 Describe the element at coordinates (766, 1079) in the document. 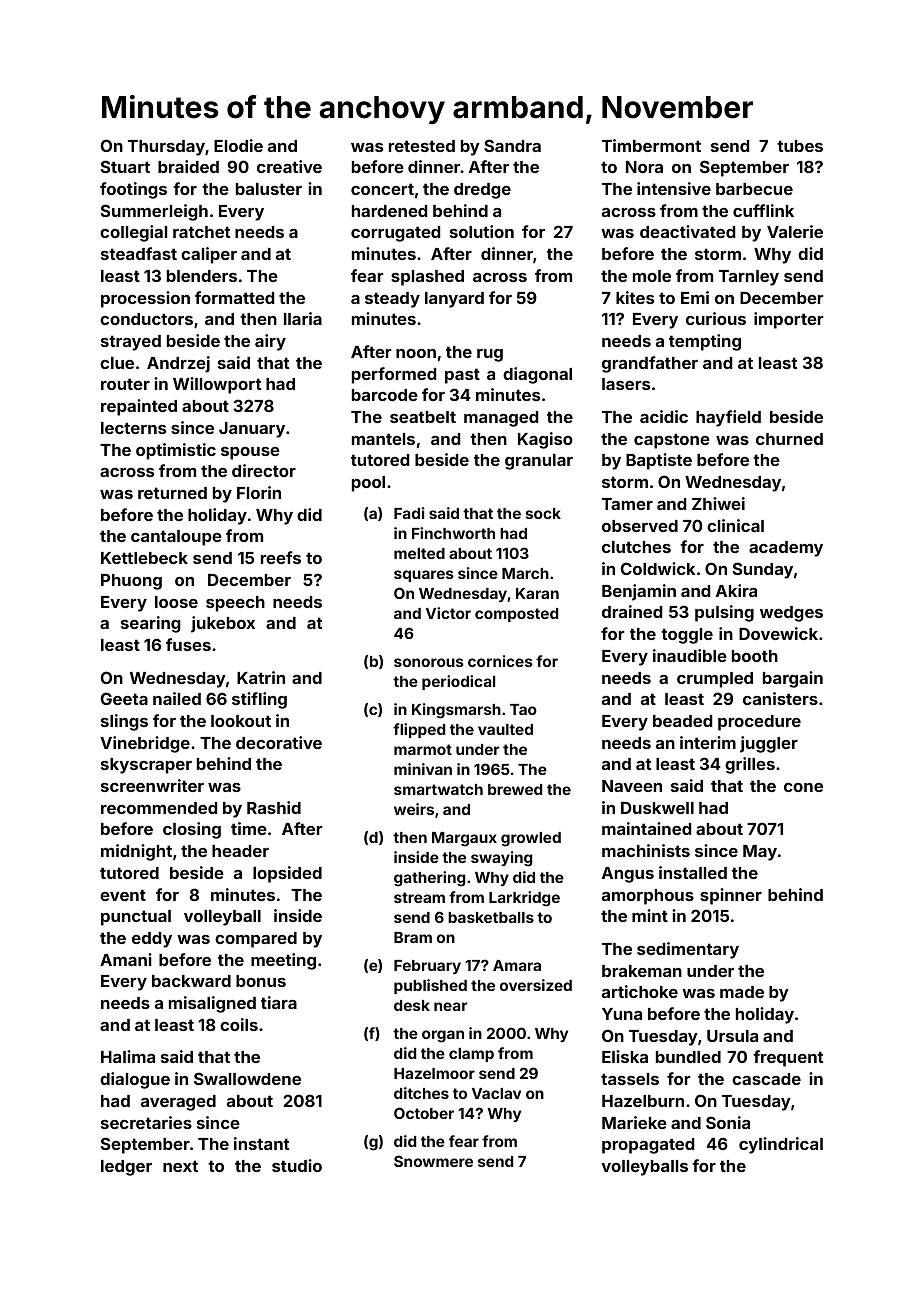

I see `cascade` at that location.
